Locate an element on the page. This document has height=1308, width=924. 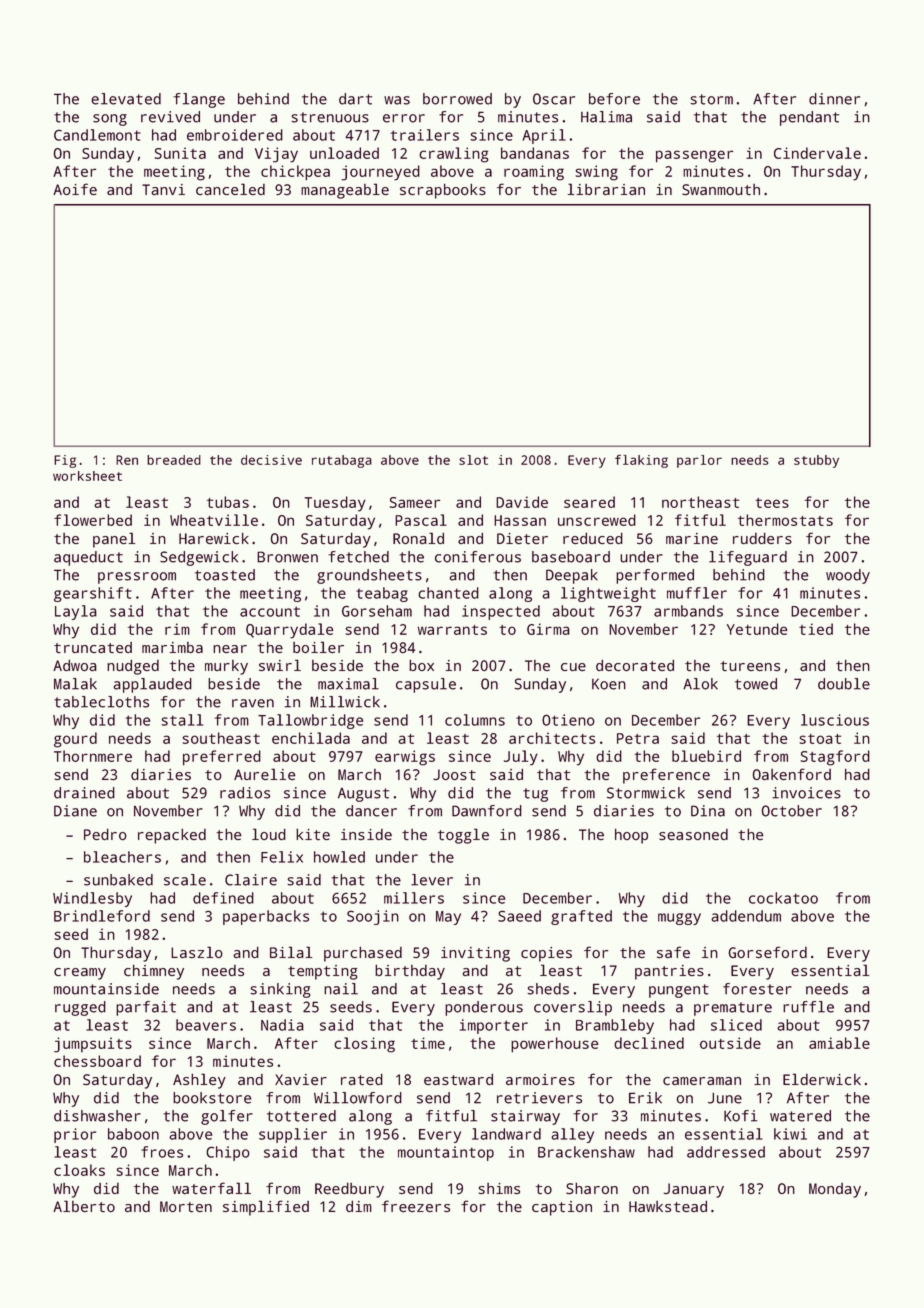
Tanvi is located at coordinates (163, 189).
